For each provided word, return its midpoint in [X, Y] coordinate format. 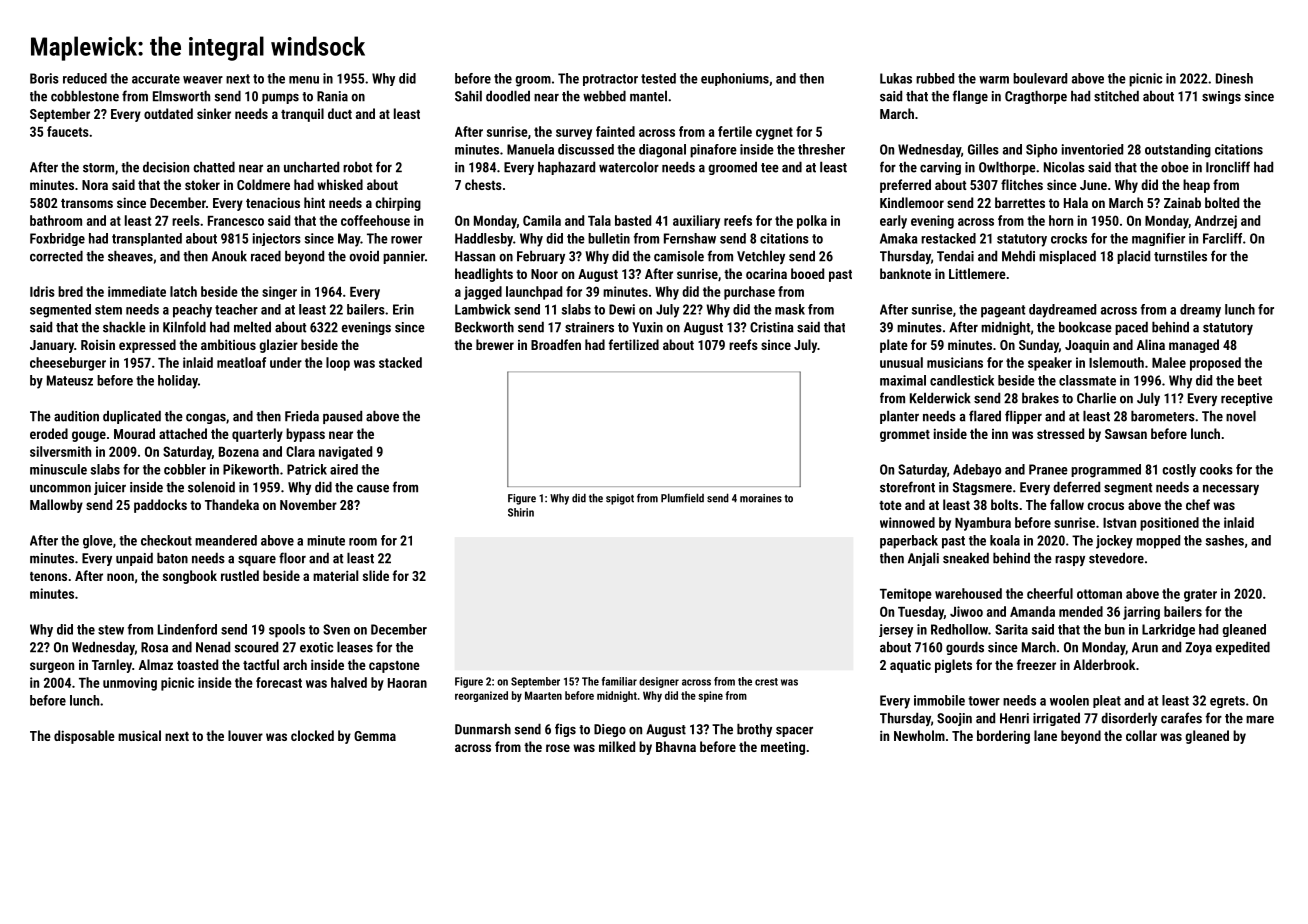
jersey [896, 631]
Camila [542, 220]
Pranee [1048, 469]
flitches [1022, 184]
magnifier [1158, 239]
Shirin [521, 512]
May [349, 240]
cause [373, 488]
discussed [586, 149]
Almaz [156, 664]
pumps [280, 99]
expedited [1243, 648]
